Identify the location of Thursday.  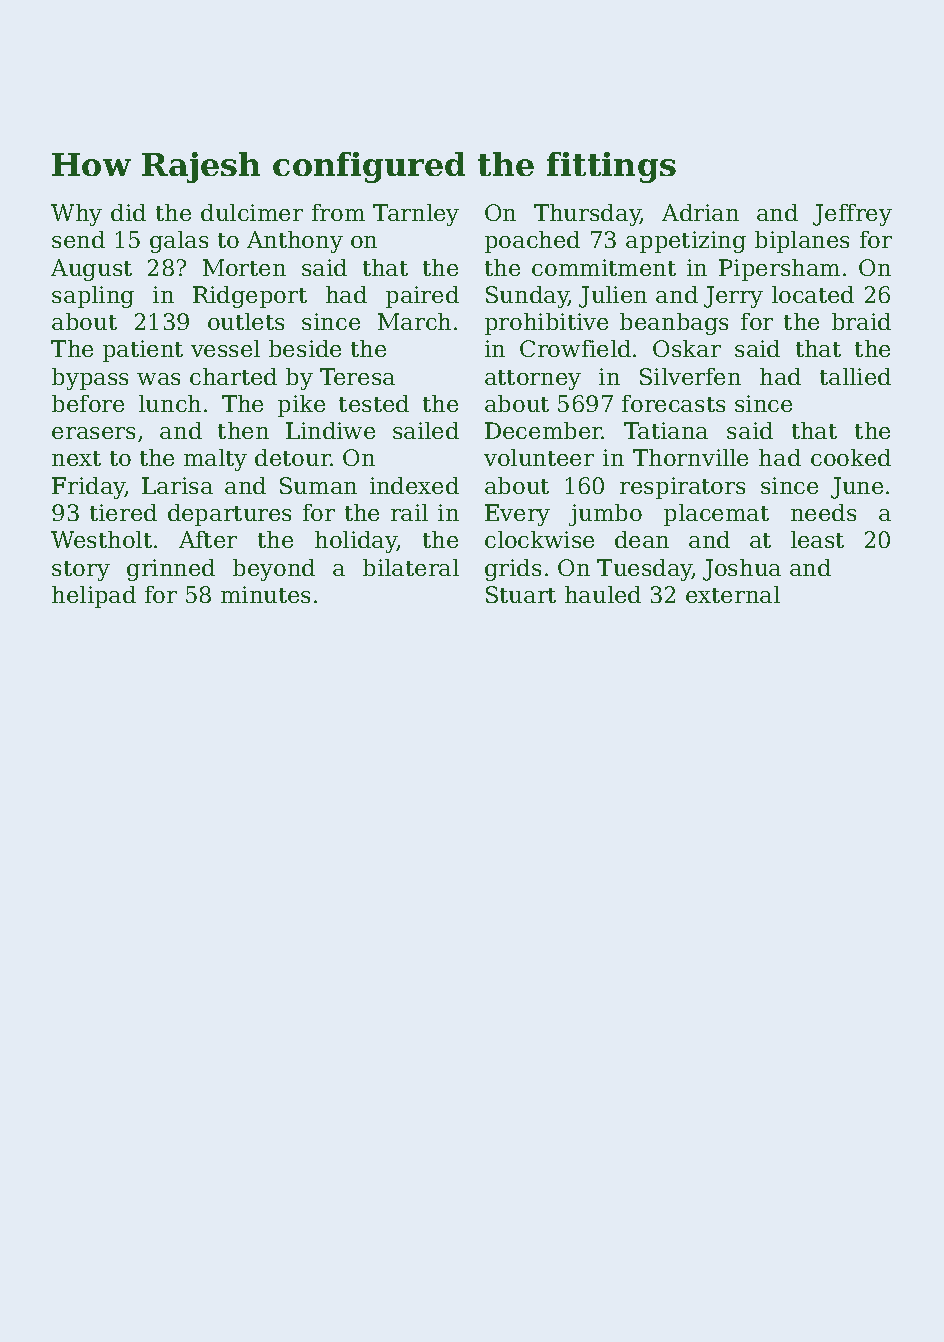
(587, 215).
